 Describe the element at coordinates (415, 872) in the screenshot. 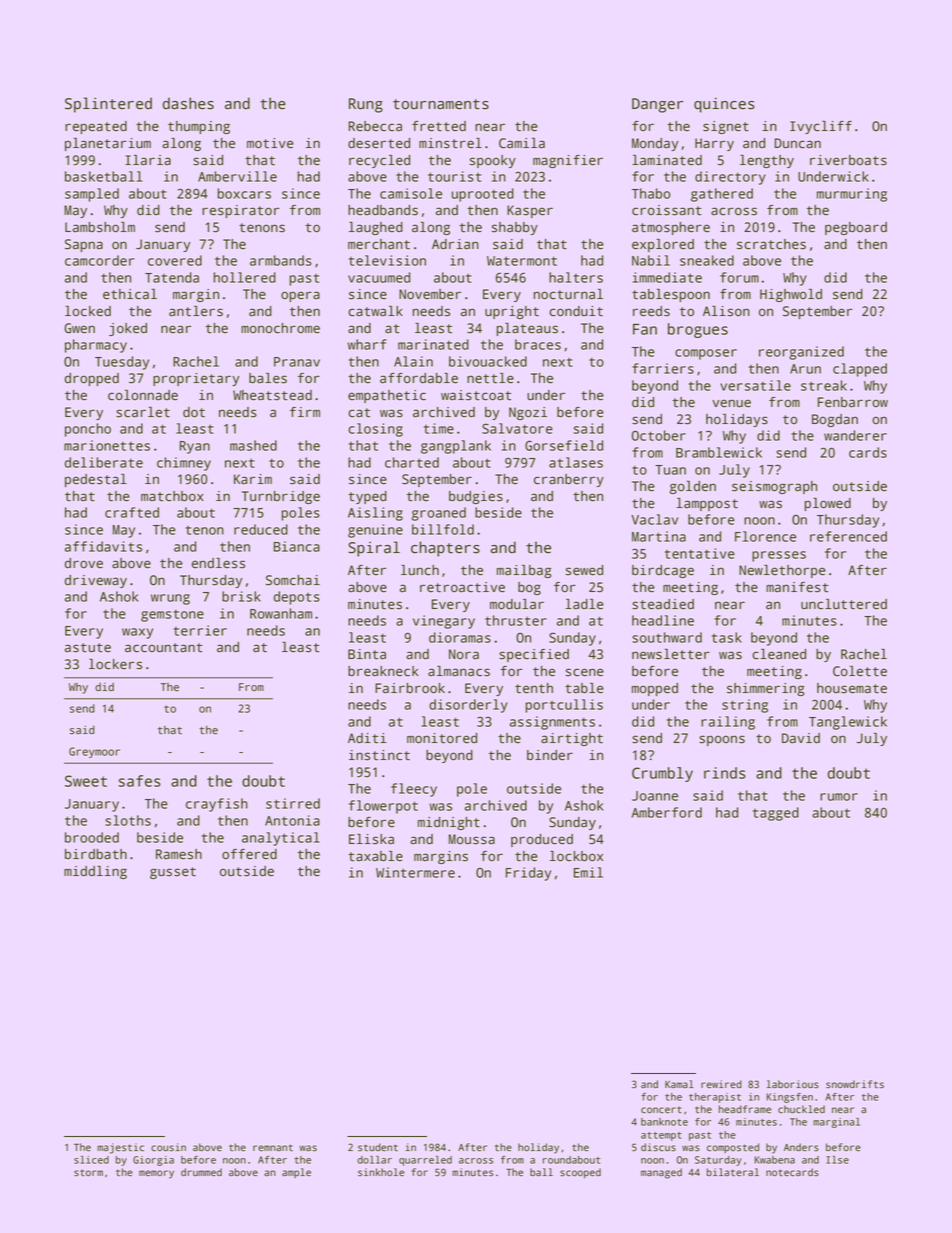

I see `Wintermere` at that location.
